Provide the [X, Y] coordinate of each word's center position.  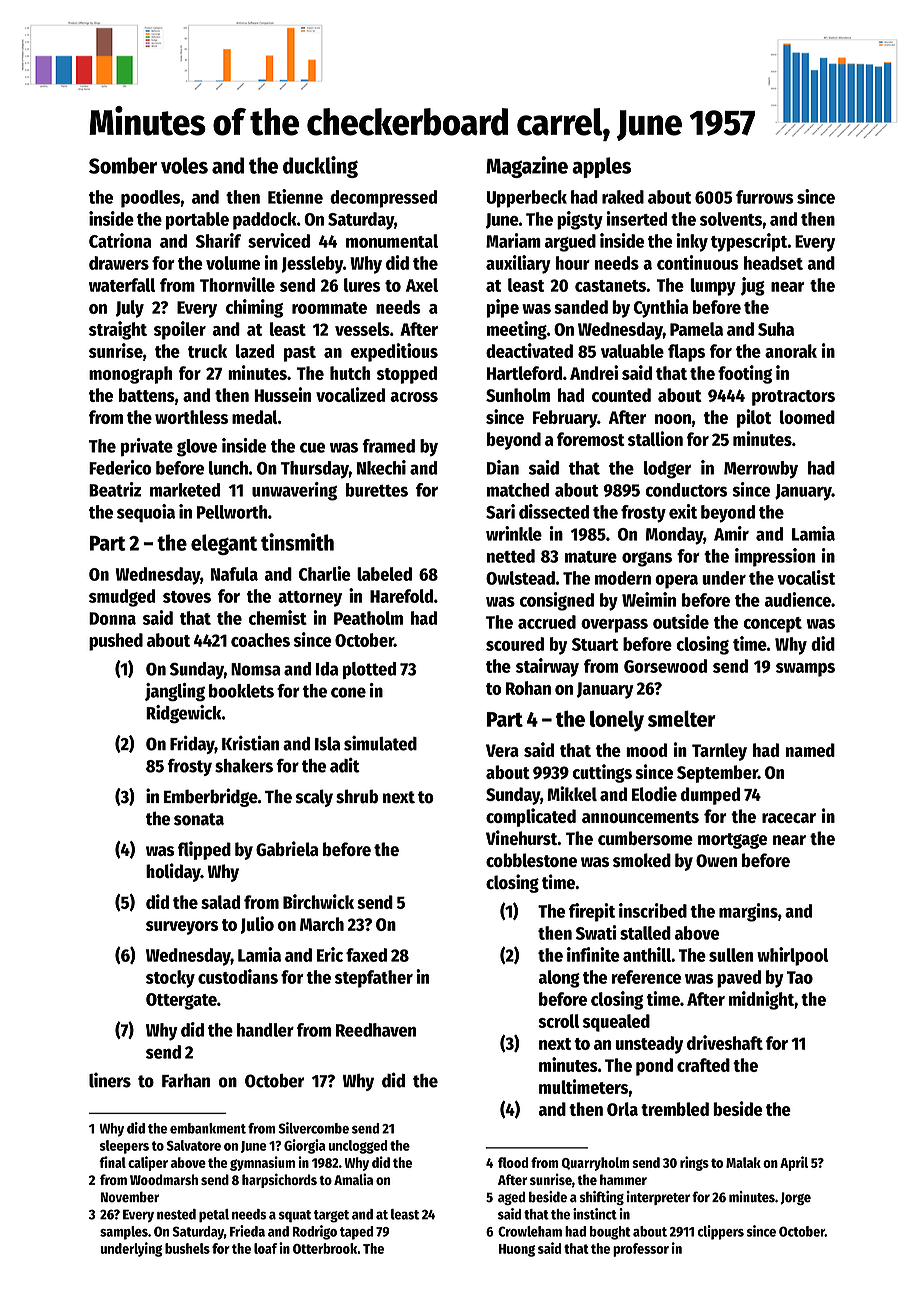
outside [681, 621]
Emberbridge [211, 797]
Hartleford [524, 373]
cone [348, 692]
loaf [265, 1248]
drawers [119, 263]
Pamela [696, 329]
